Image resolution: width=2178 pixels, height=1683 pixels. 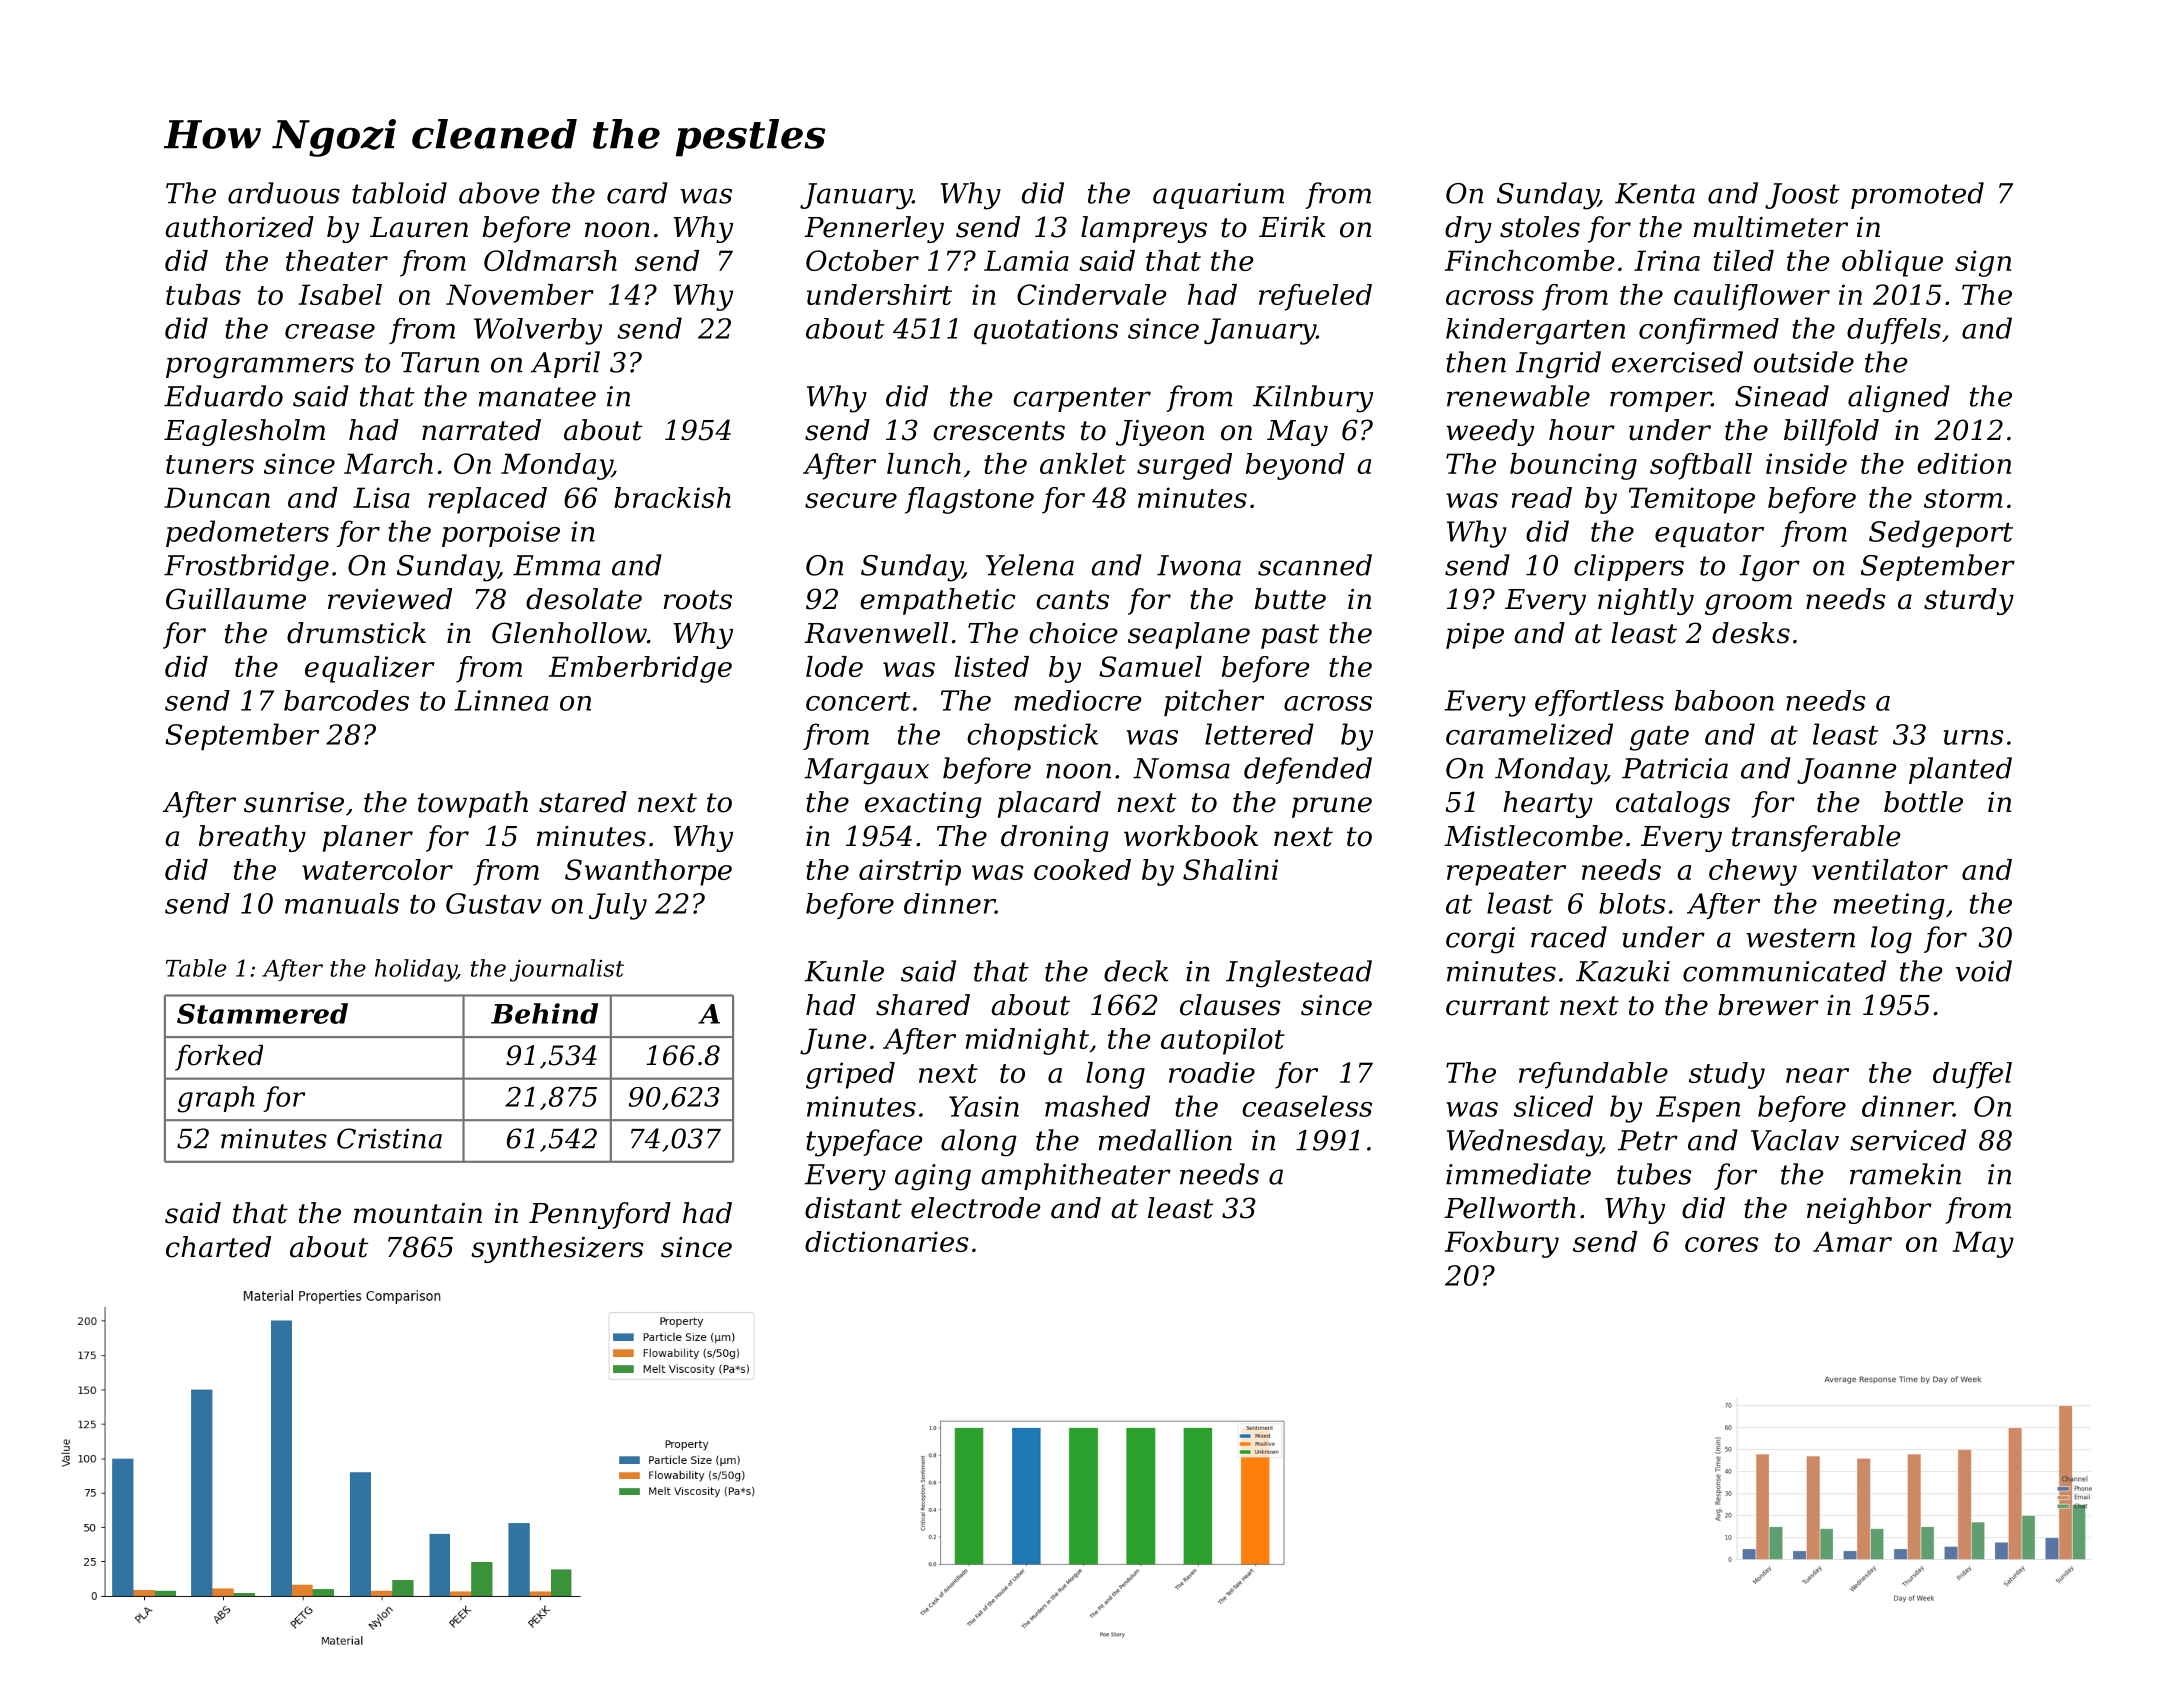 I want to click on Behind, so click(x=544, y=1013).
